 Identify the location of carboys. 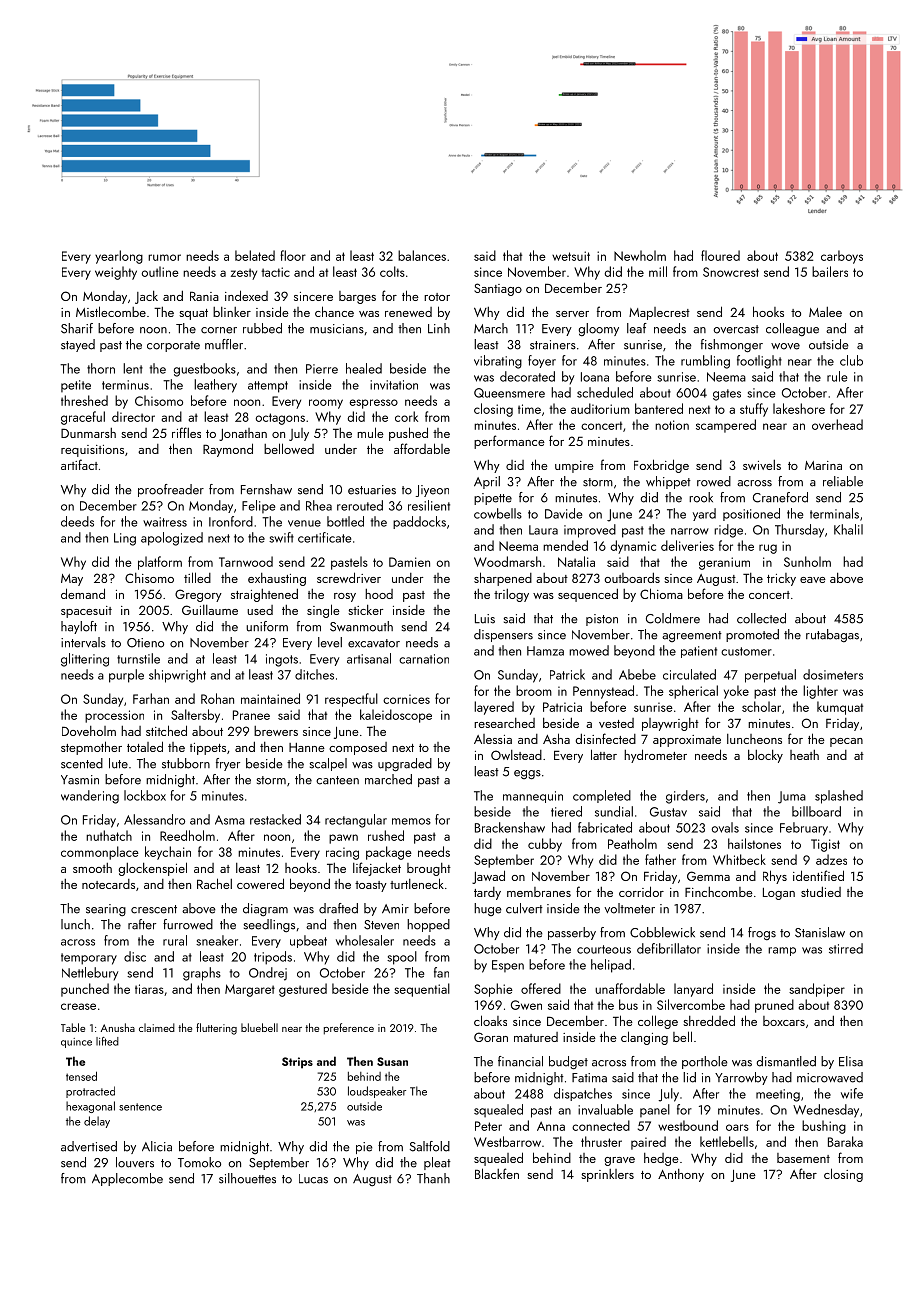
(842, 257).
